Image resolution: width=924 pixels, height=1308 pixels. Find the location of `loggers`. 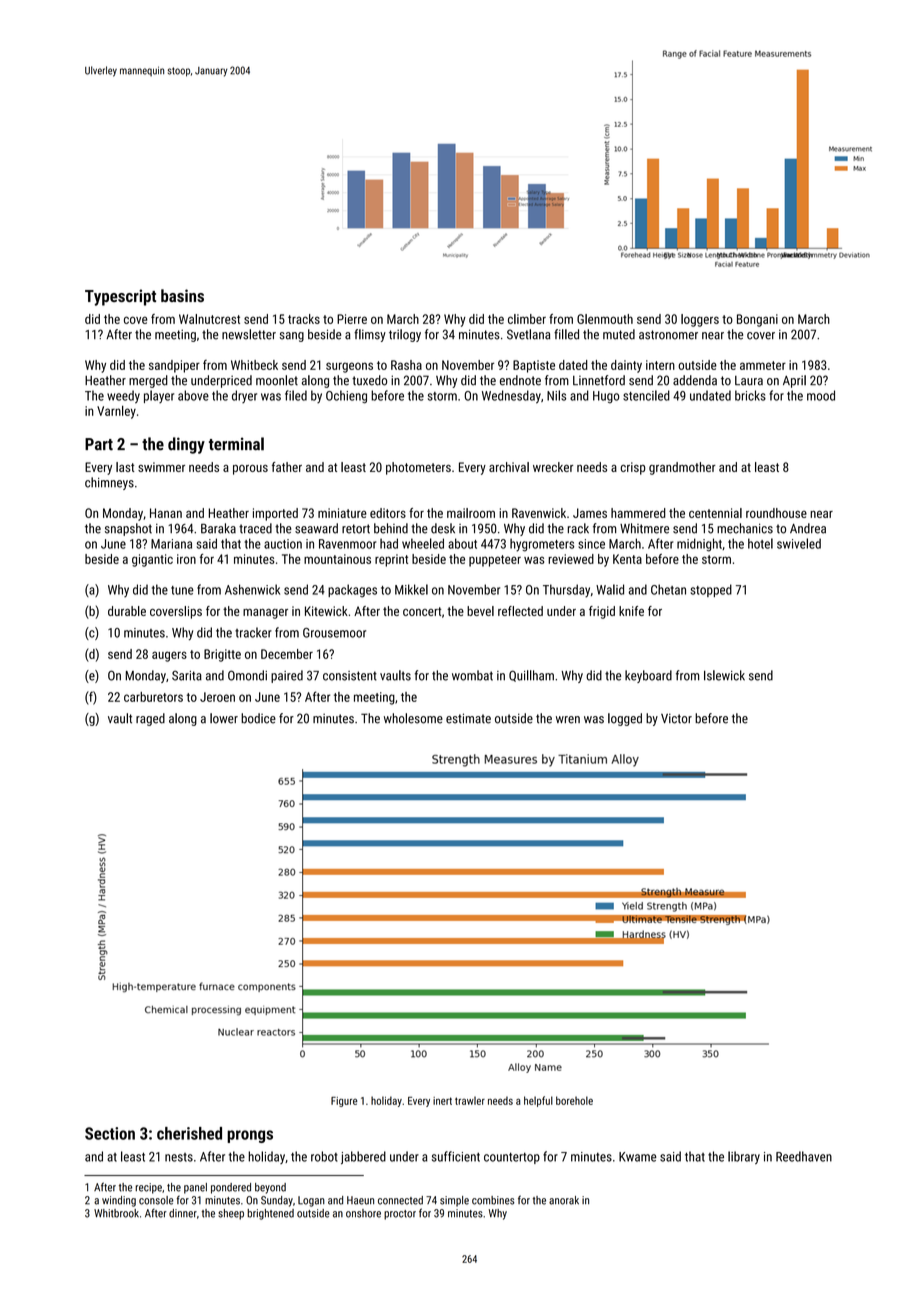

loggers is located at coordinates (700, 320).
